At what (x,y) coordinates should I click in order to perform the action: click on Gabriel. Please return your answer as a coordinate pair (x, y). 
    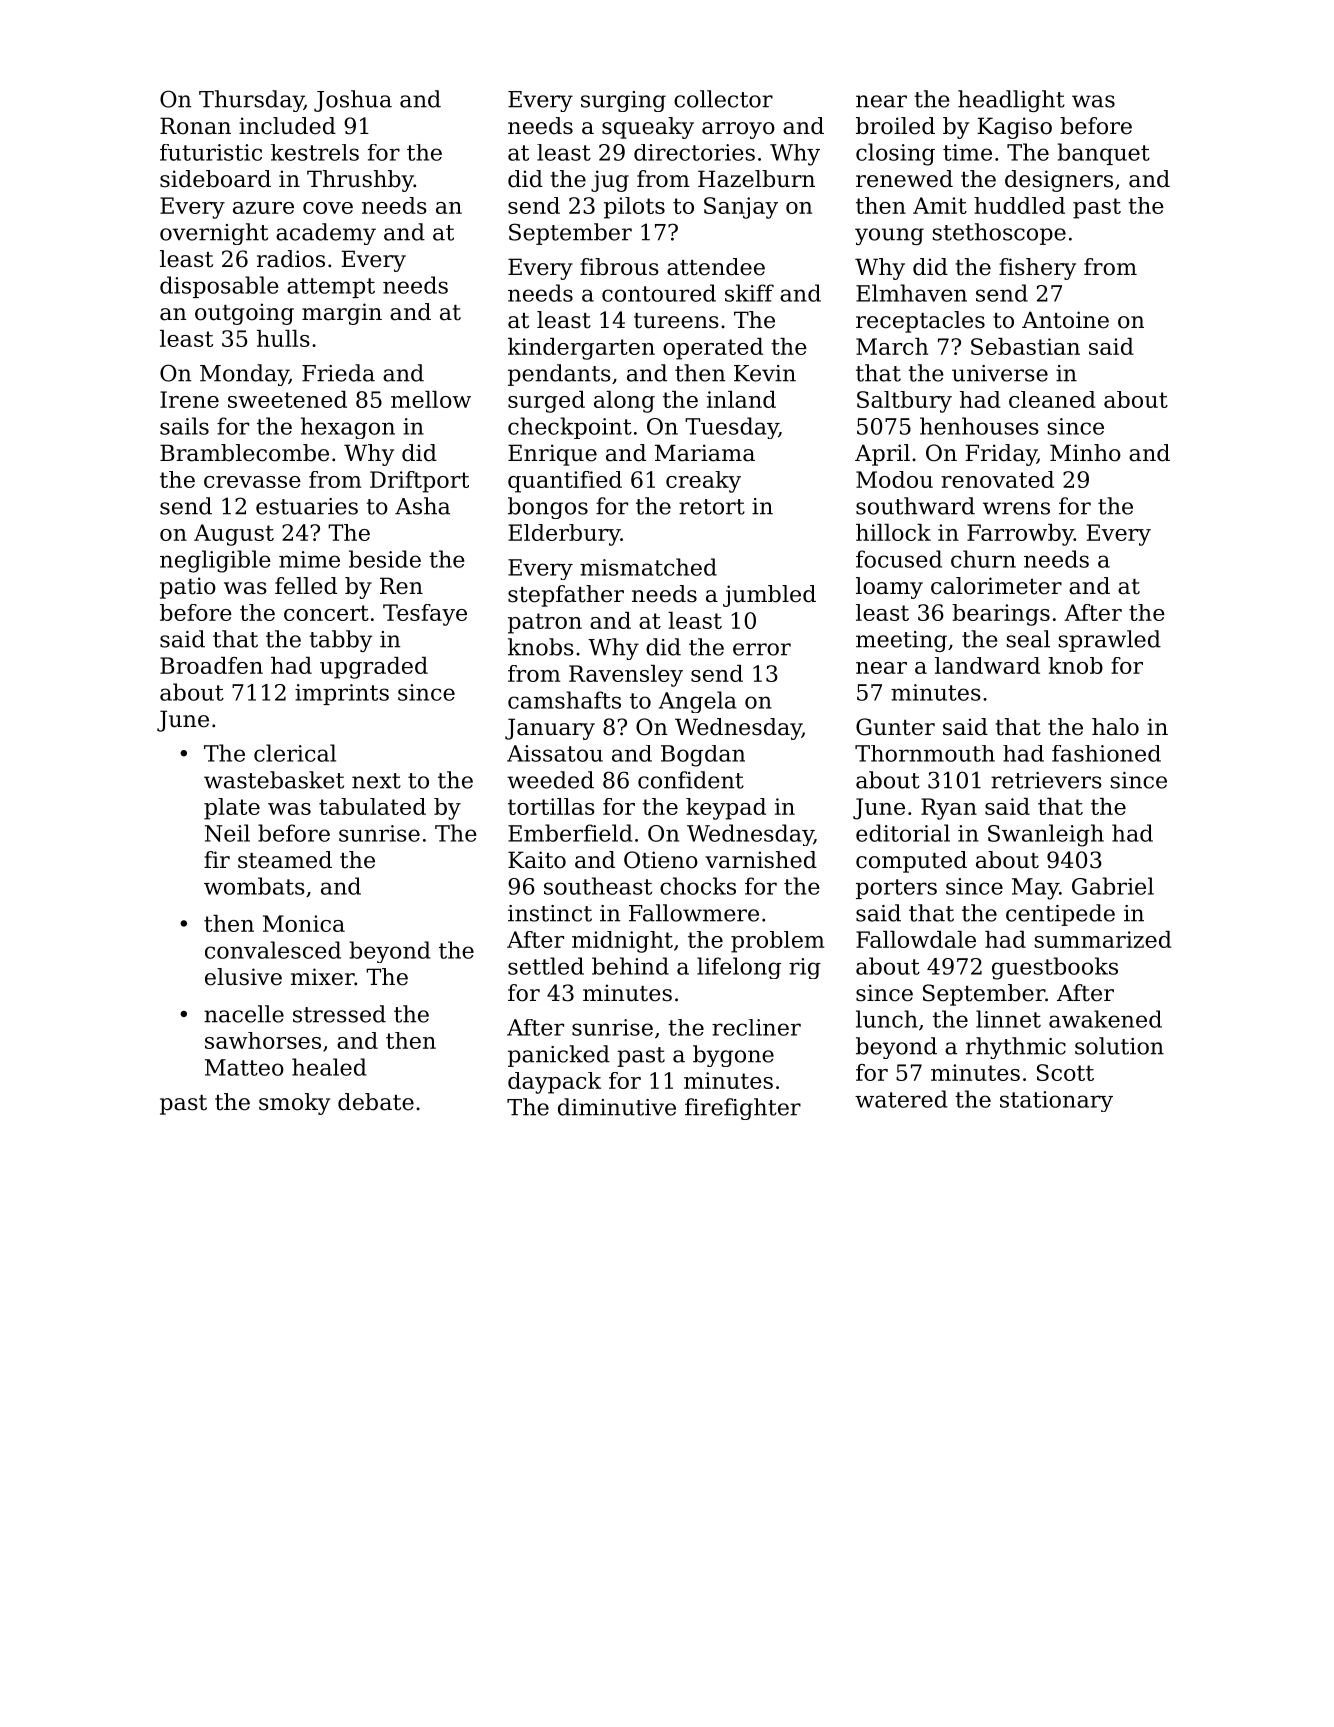
    Looking at the image, I should click on (1113, 886).
